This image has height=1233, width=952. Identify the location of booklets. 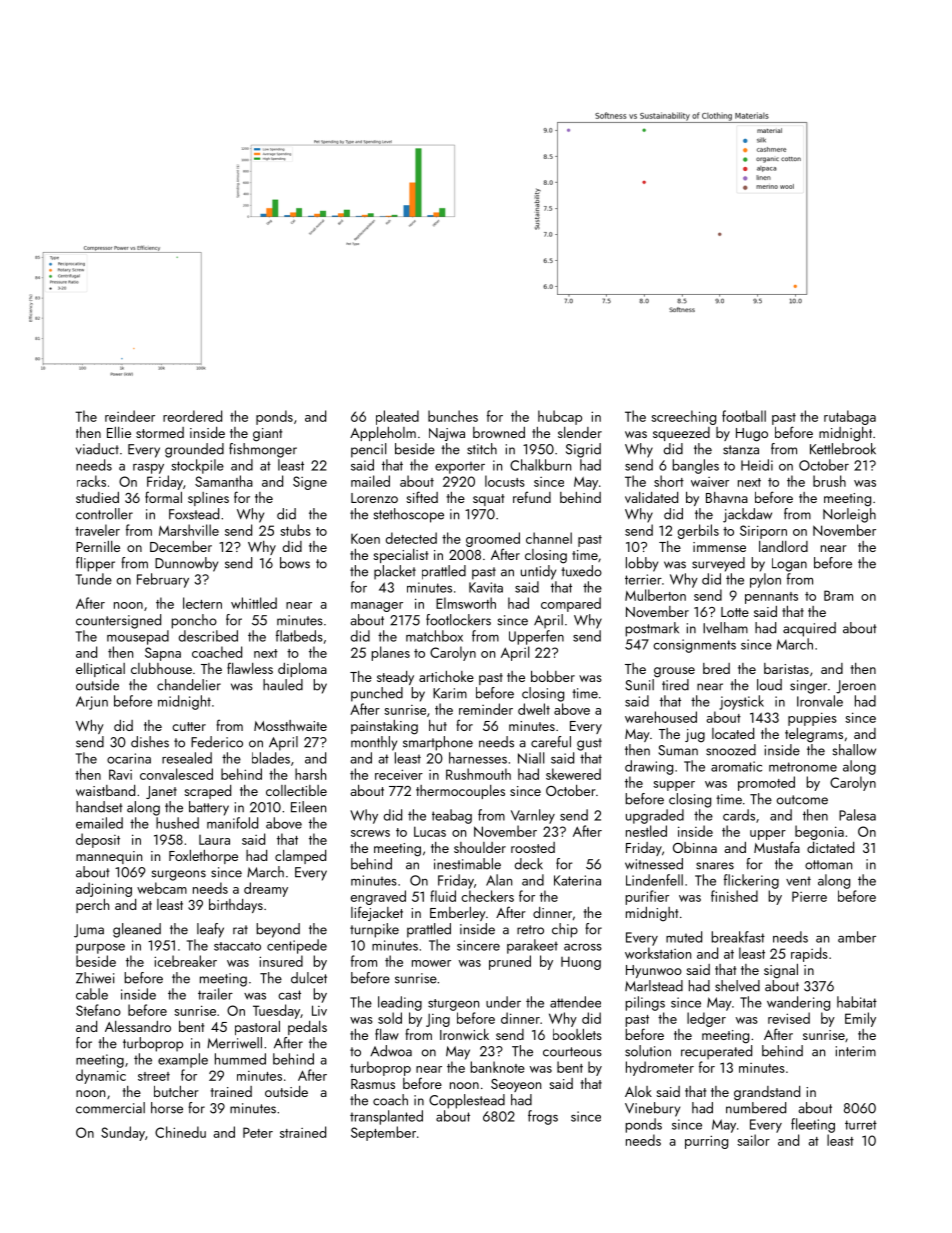
(577, 1034).
